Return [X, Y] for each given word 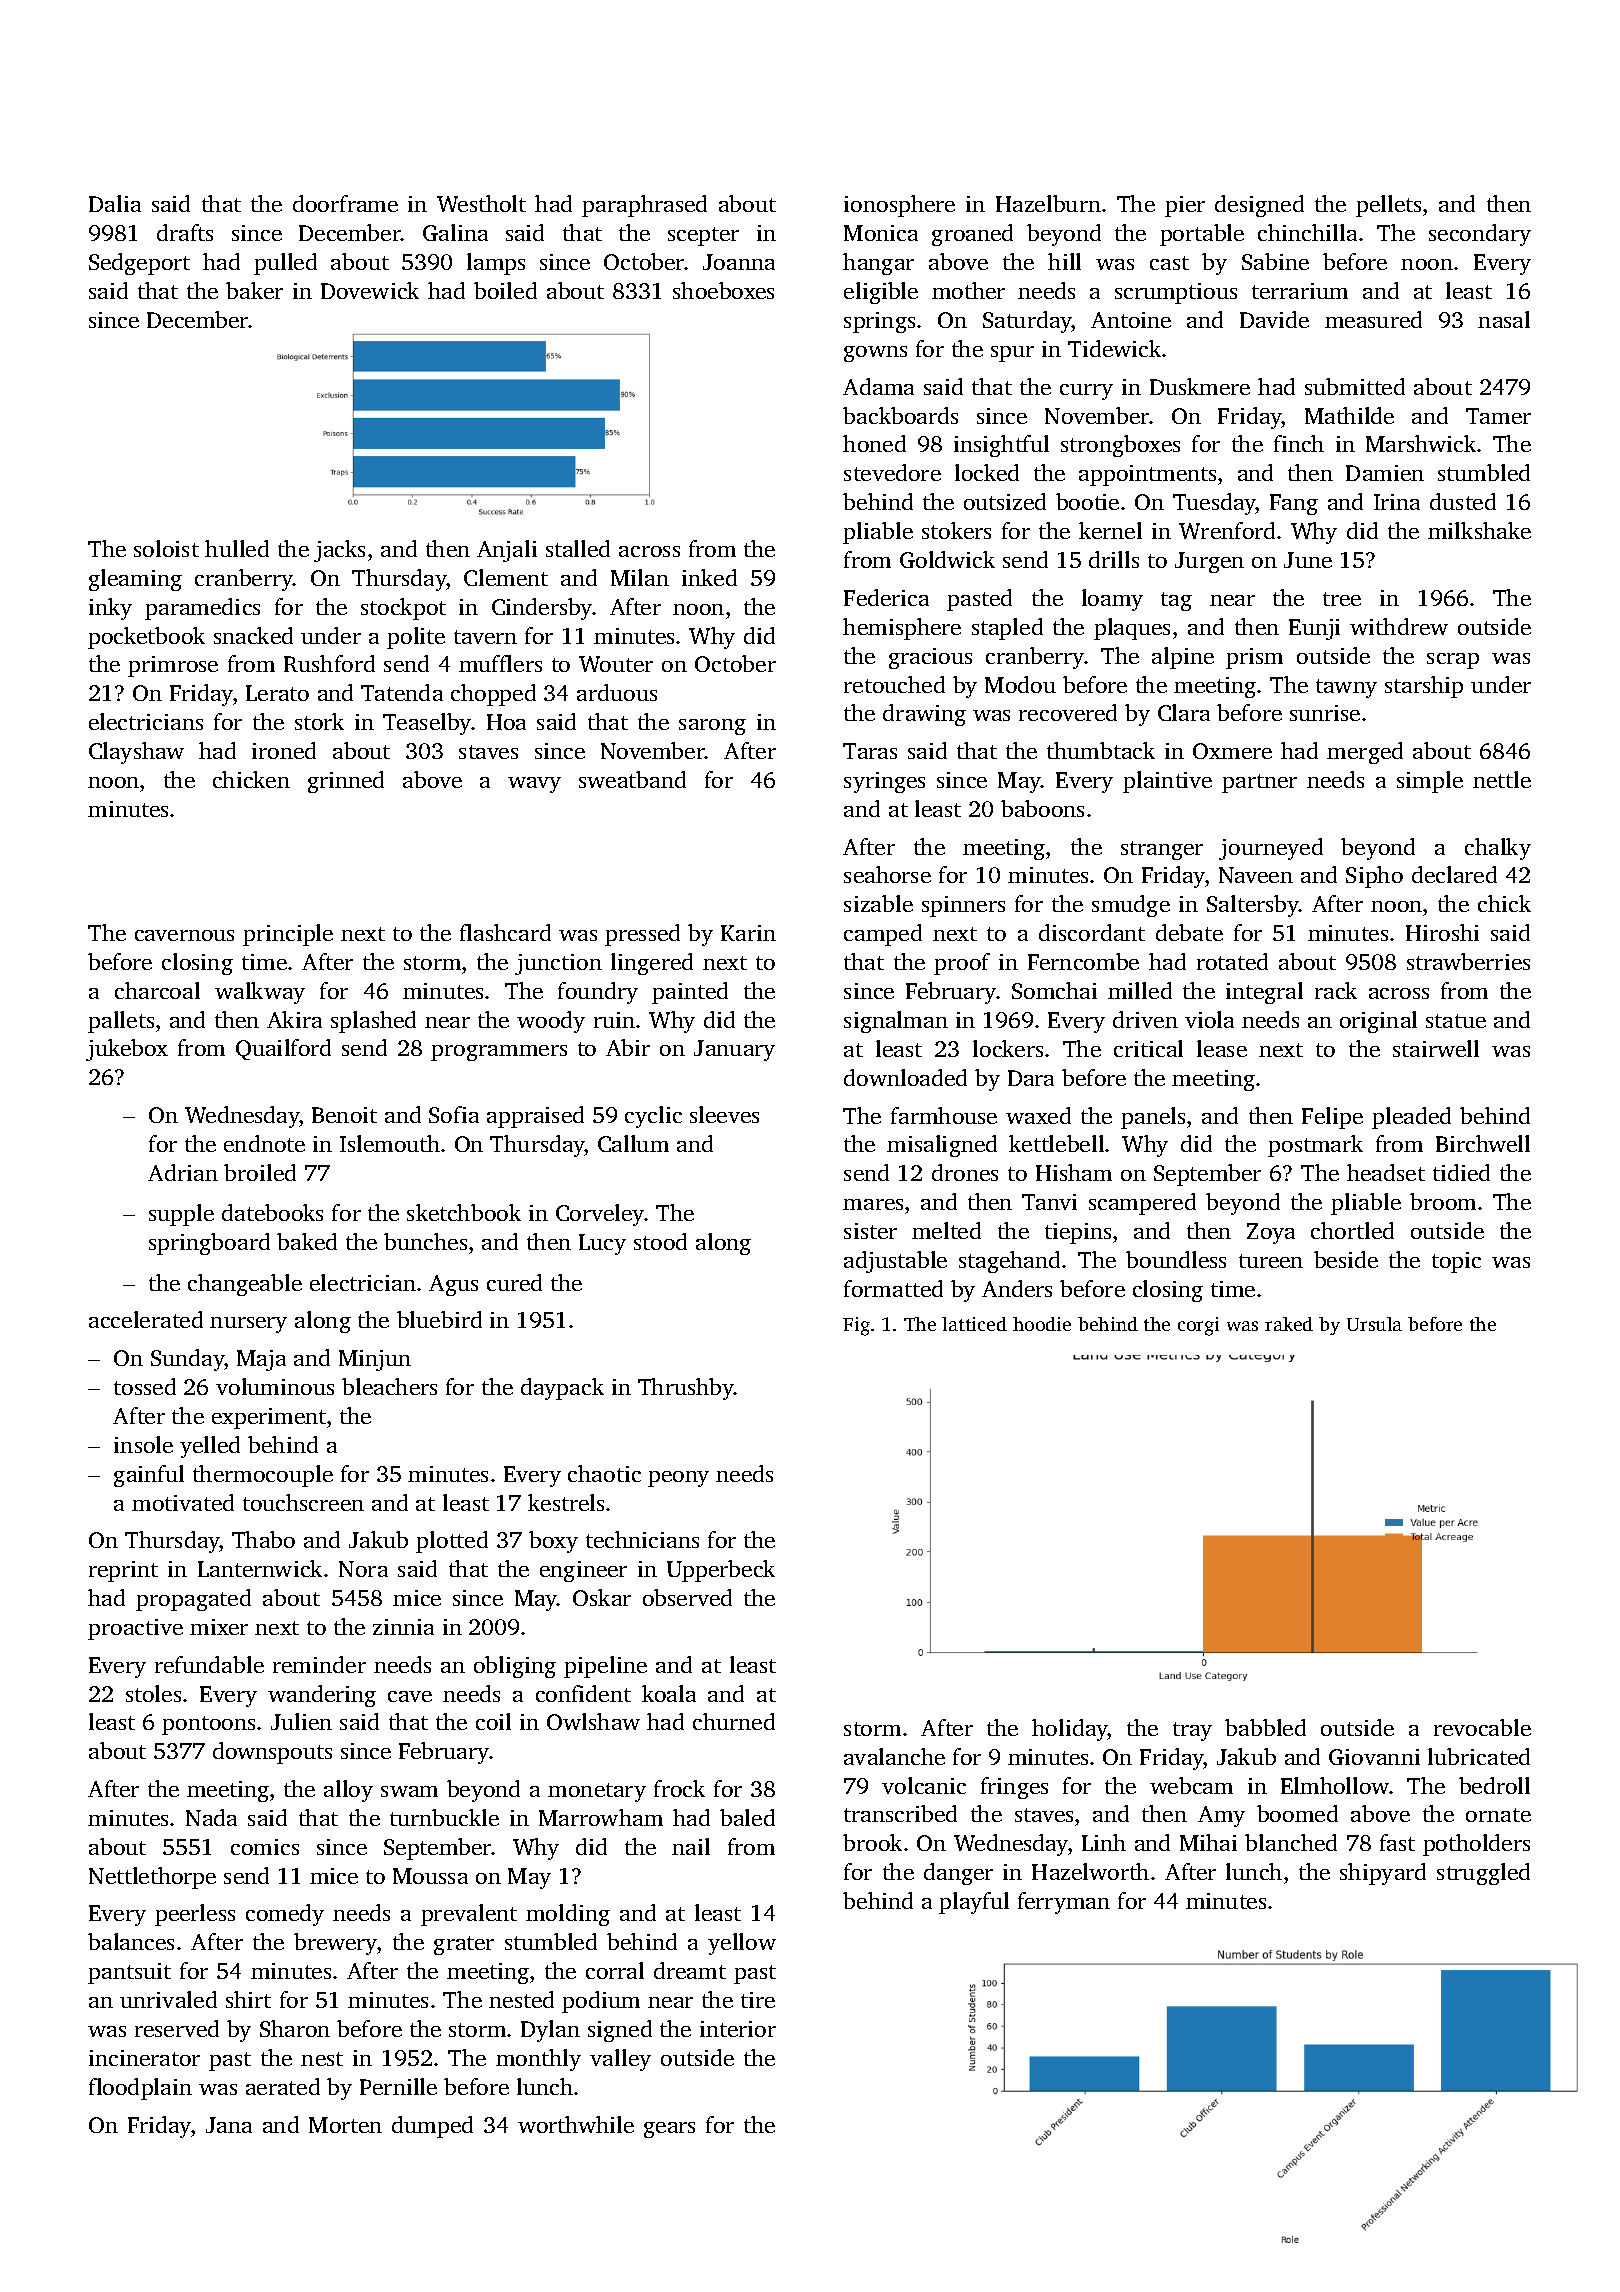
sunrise [1325, 713]
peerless [195, 1915]
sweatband [632, 779]
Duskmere [1200, 386]
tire [758, 2000]
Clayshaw [136, 753]
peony [678, 1479]
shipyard [1383, 1874]
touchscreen [303, 1502]
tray [1192, 1731]
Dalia [115, 203]
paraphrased [644, 206]
